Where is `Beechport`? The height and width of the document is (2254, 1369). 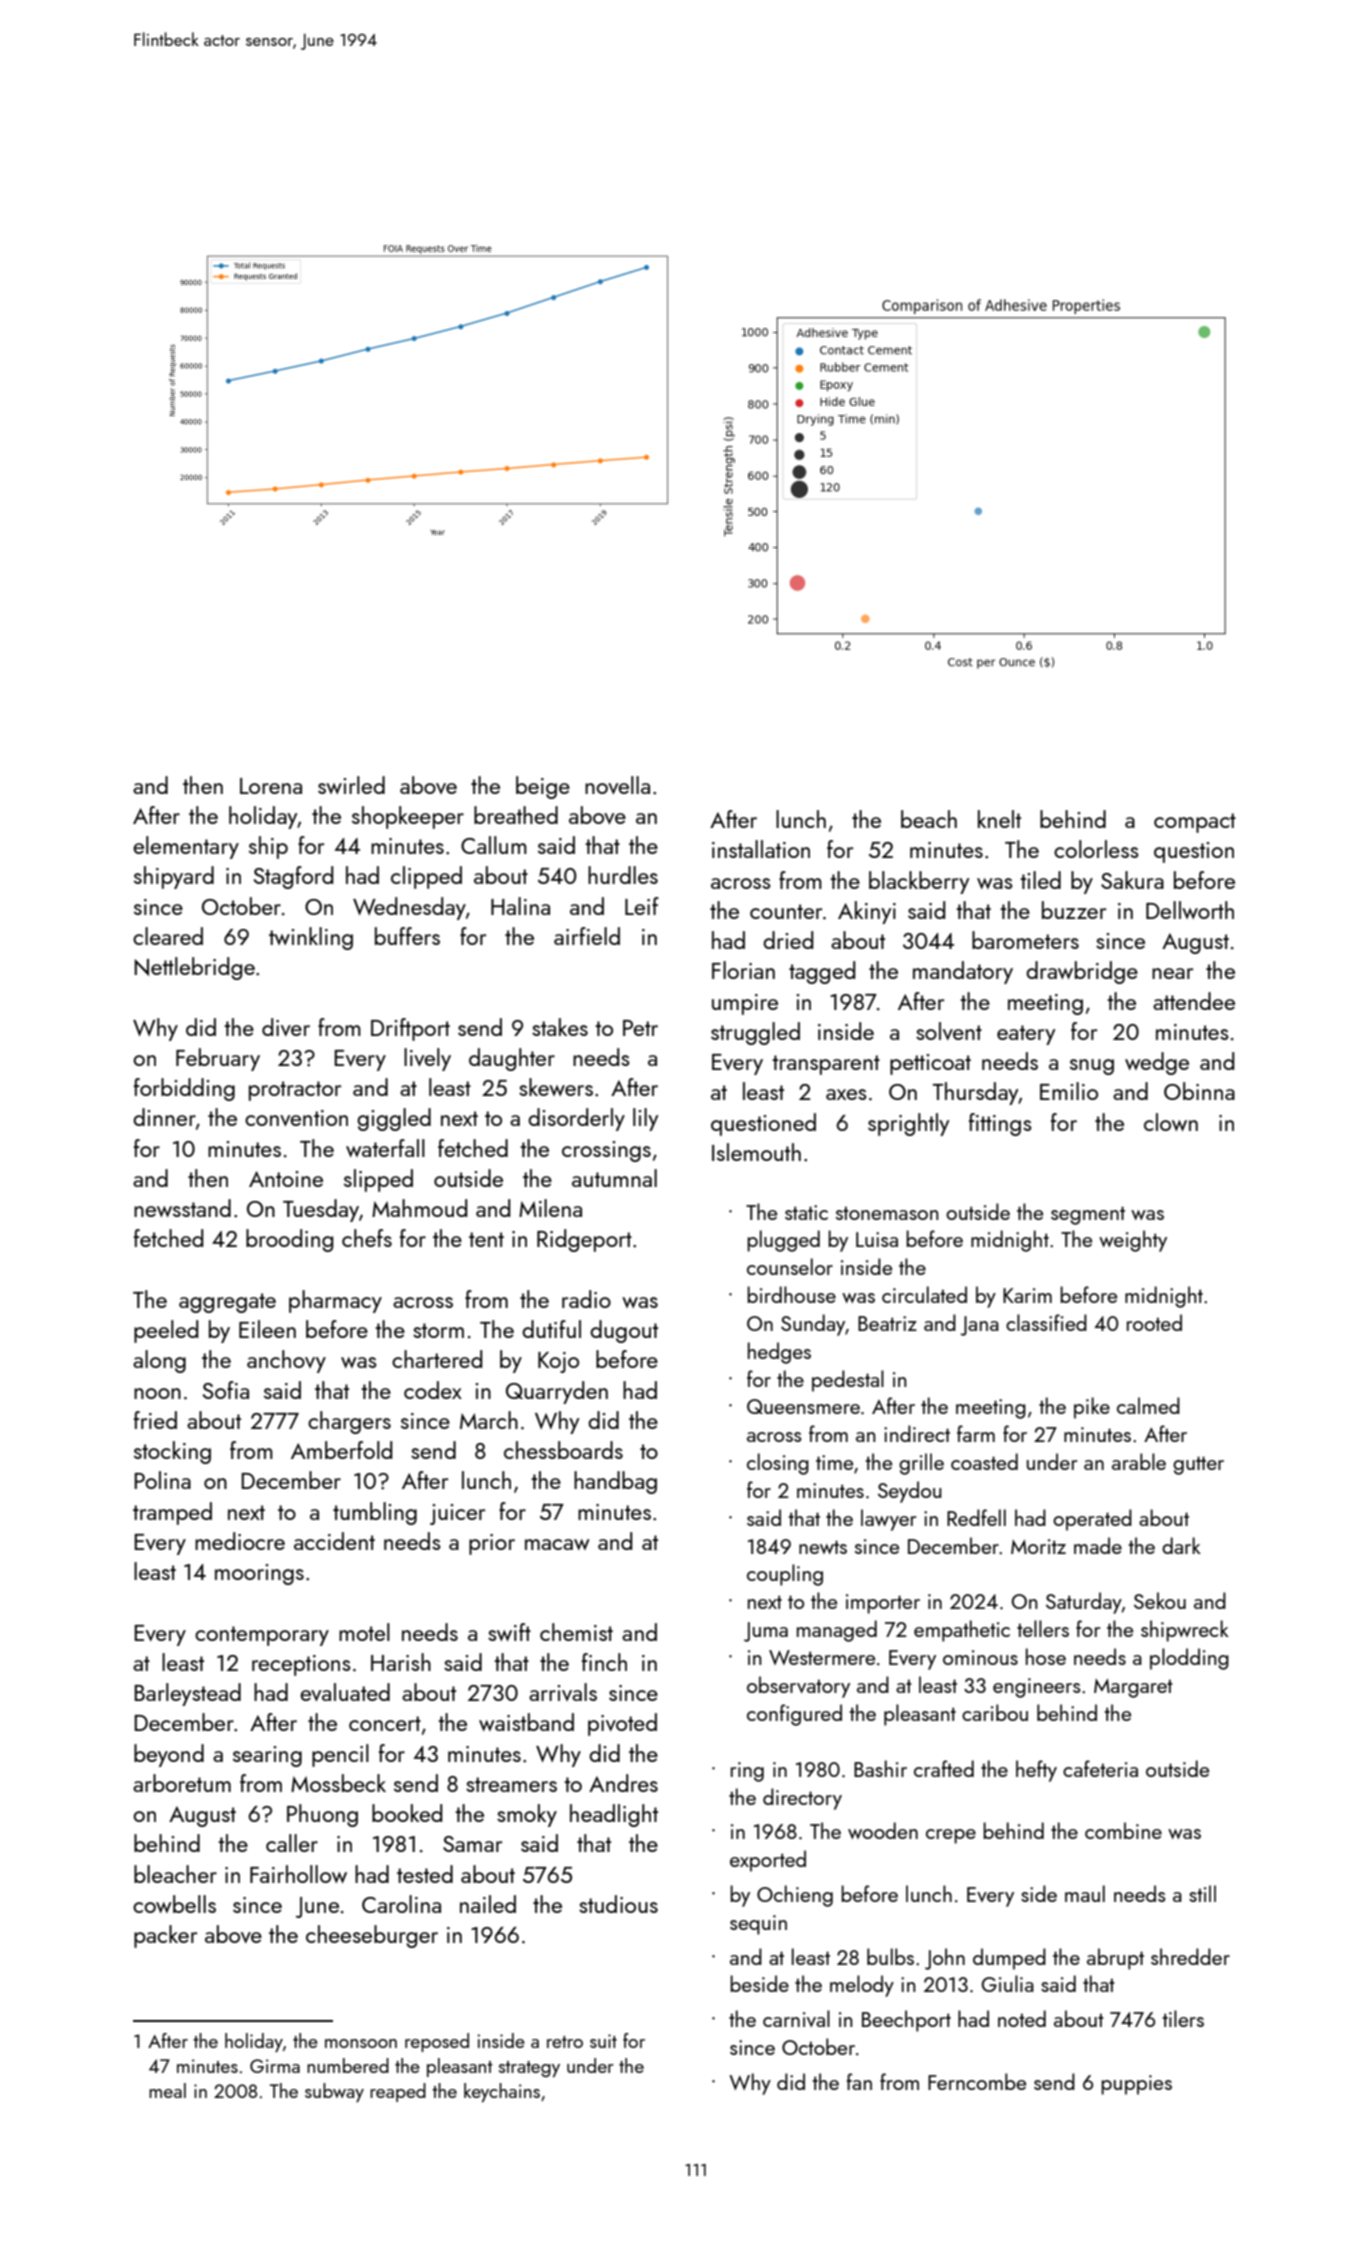
Beechport is located at coordinates (906, 2021).
